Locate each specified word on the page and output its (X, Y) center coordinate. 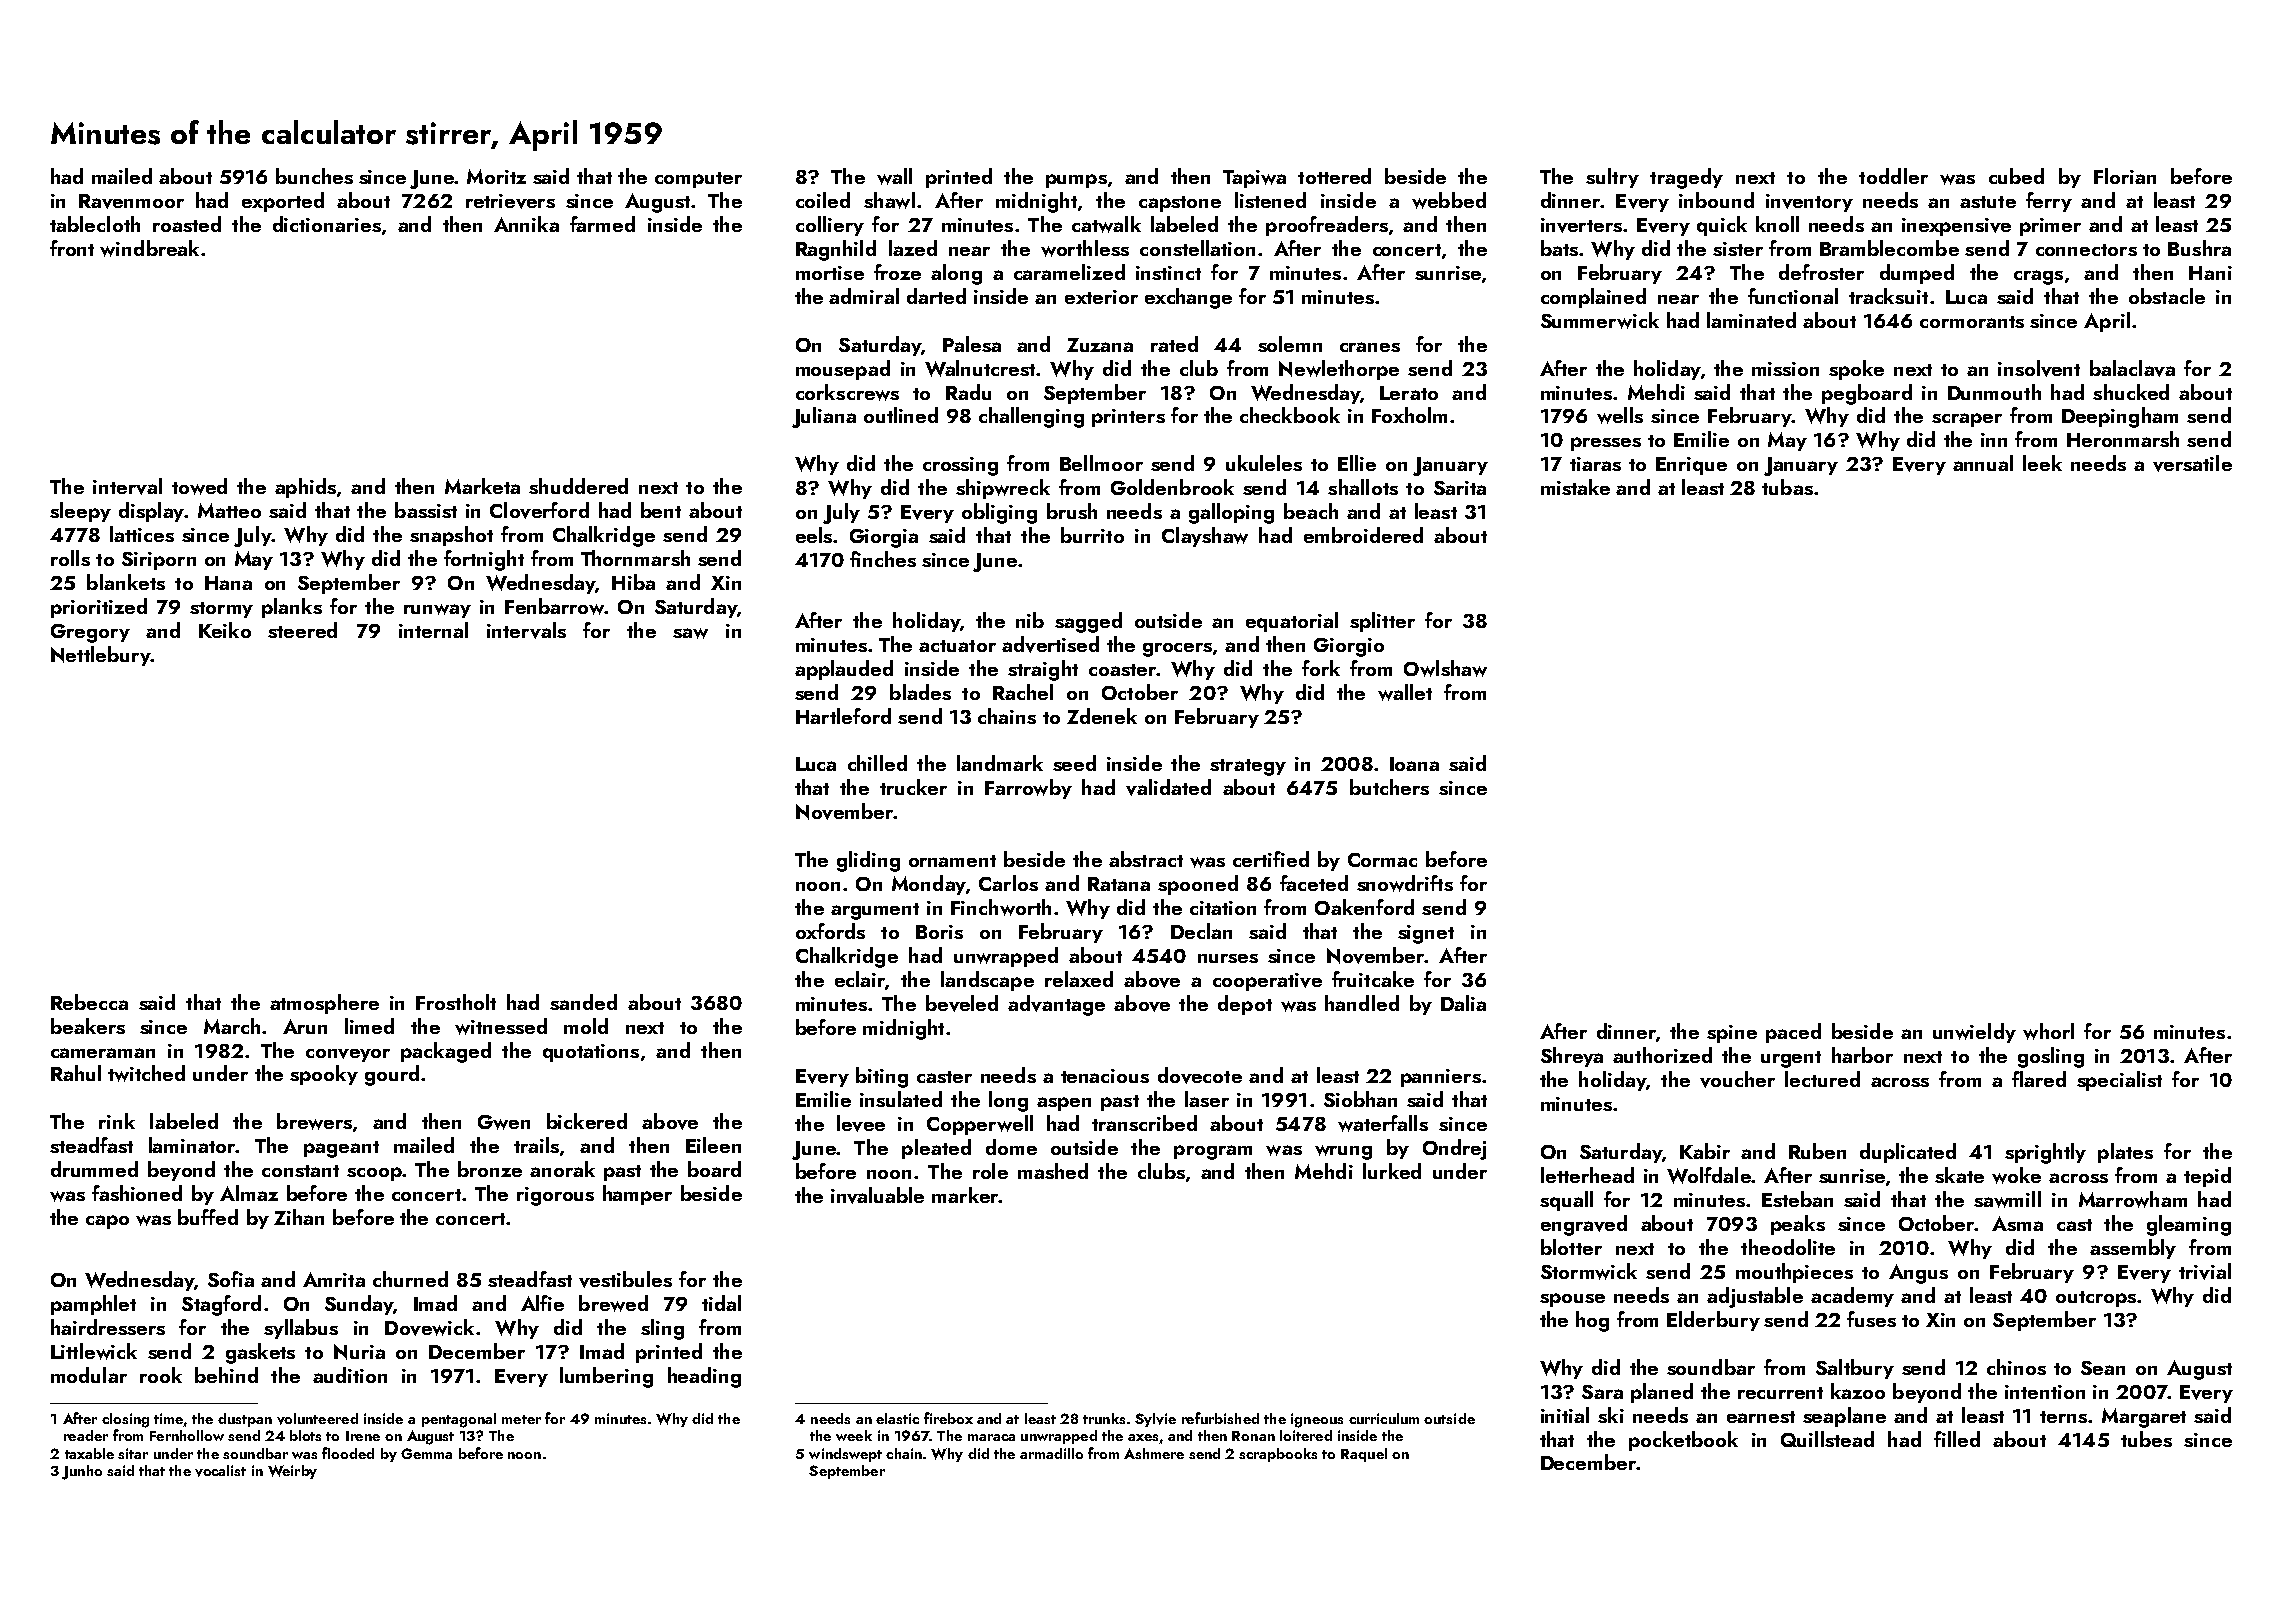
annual (1983, 463)
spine (1732, 1034)
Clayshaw (1205, 537)
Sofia (231, 1279)
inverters (1581, 225)
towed (199, 486)
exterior (1101, 297)
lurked (1392, 1171)
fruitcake (1373, 979)
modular (89, 1375)
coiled (823, 200)
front (72, 248)
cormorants (1972, 322)
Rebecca (89, 1002)
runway (437, 611)
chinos (2016, 1367)
